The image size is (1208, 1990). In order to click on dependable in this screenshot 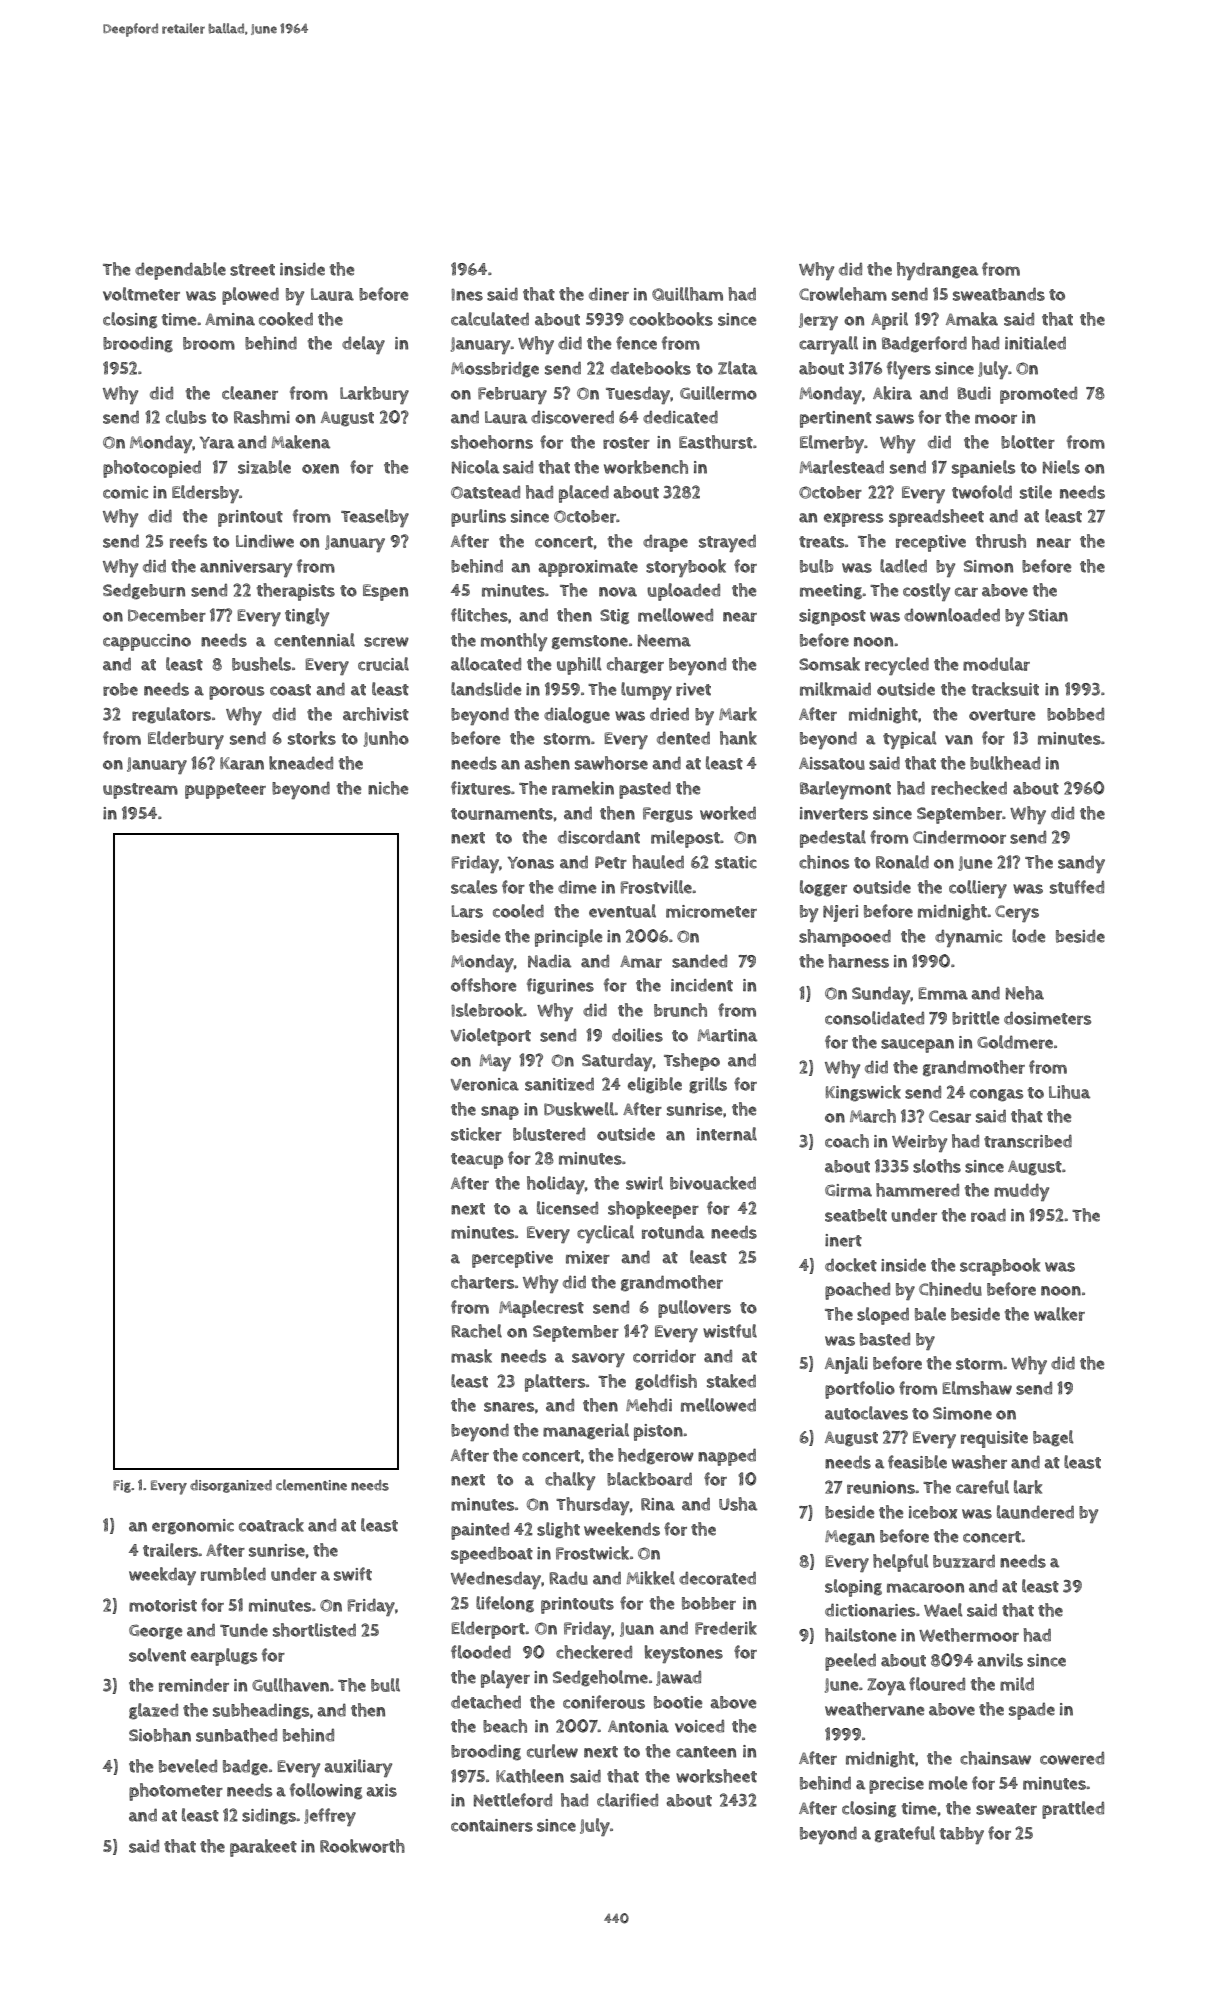, I will do `click(180, 271)`.
